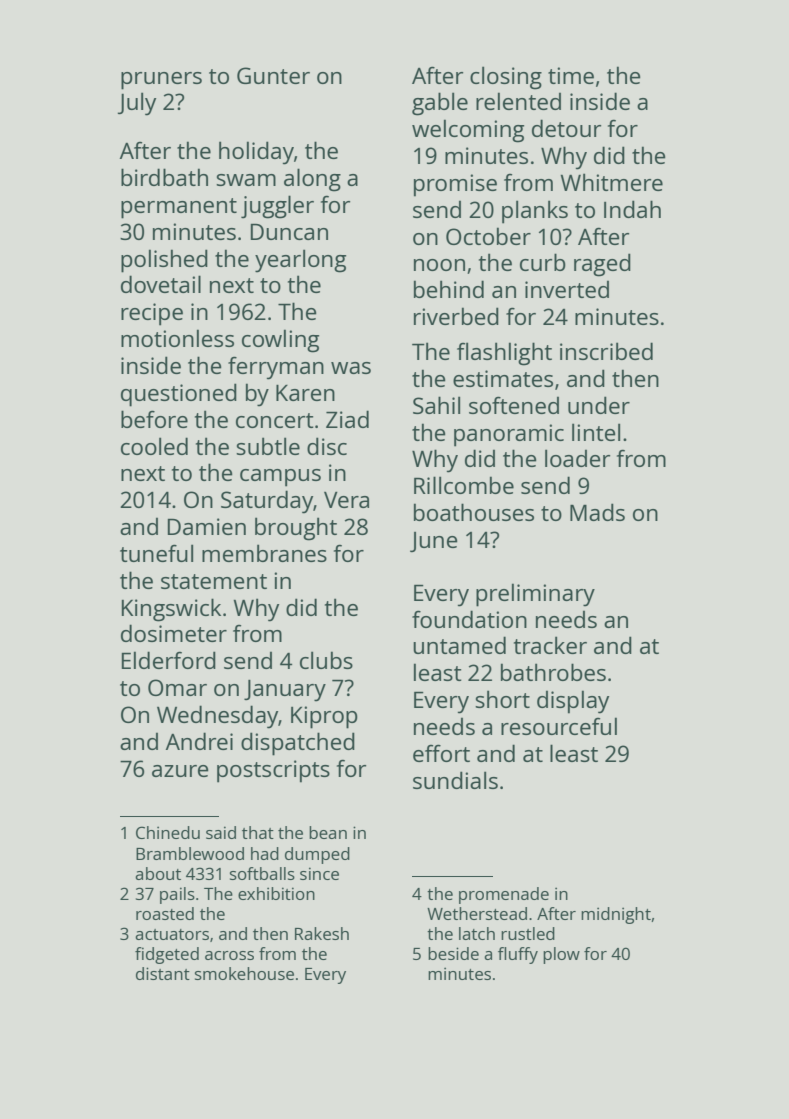  I want to click on roasted, so click(165, 913).
